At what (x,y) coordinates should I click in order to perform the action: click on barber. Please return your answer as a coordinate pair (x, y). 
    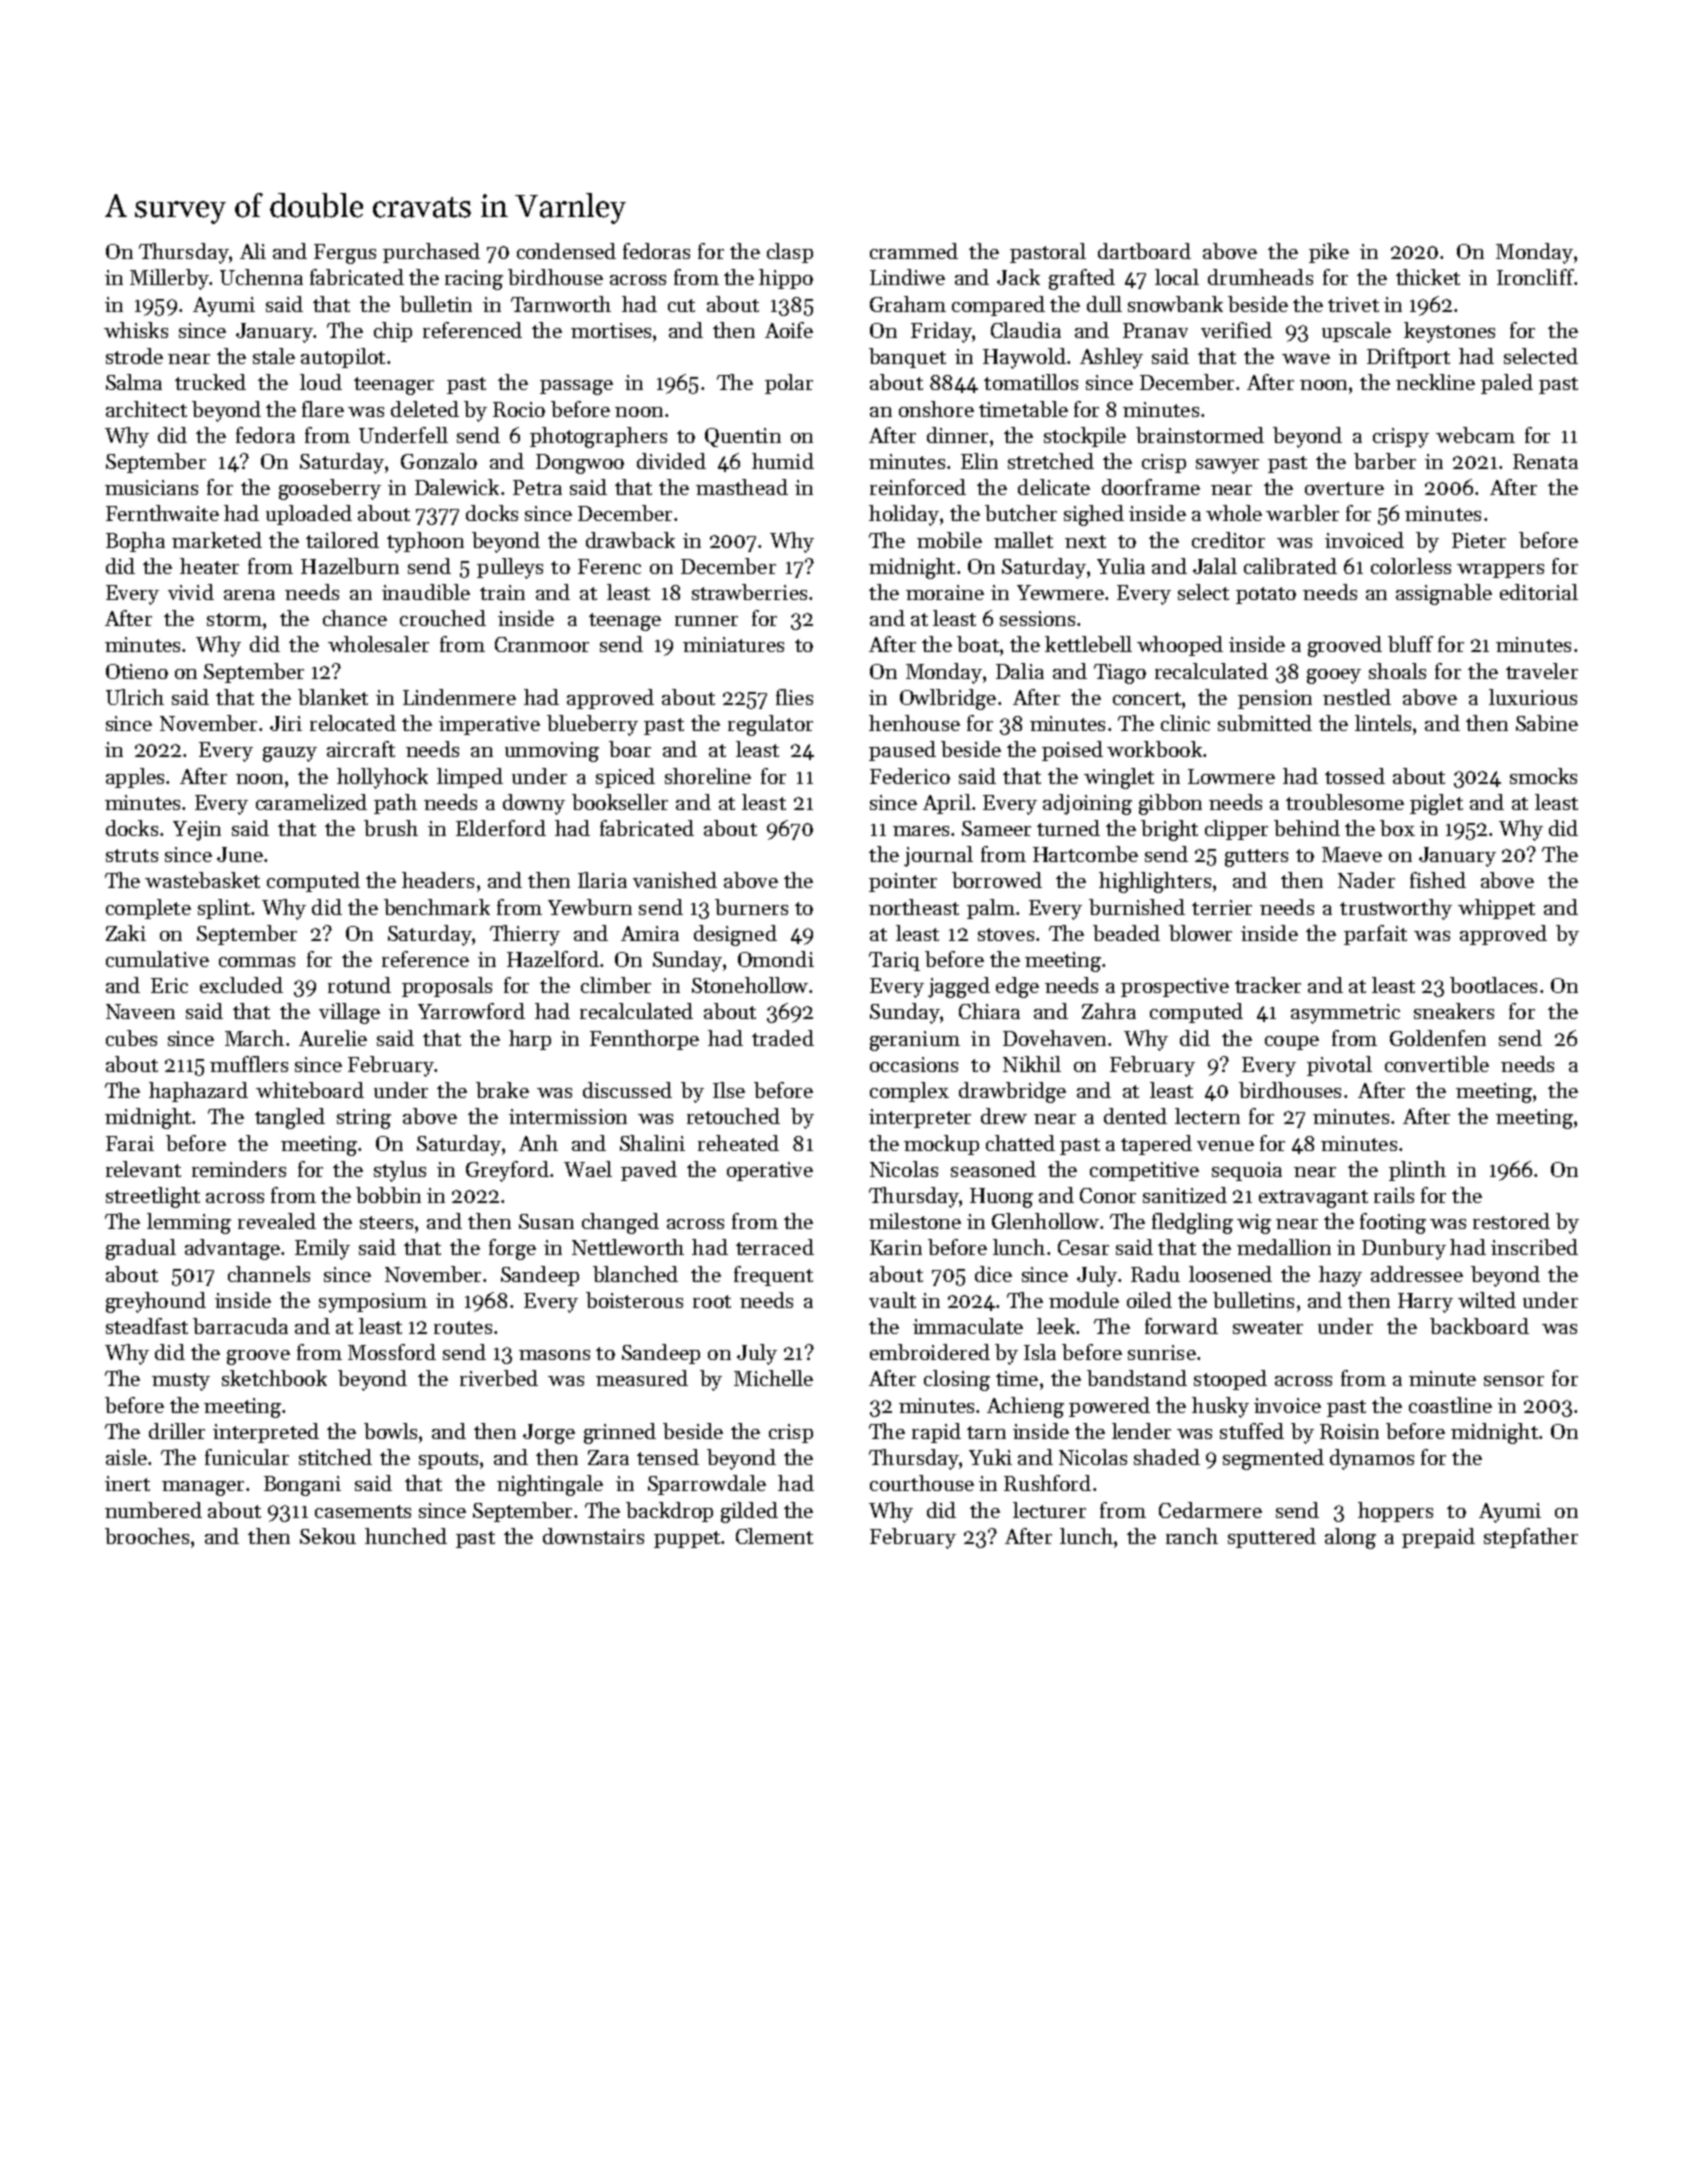
    Looking at the image, I should click on (1385, 461).
